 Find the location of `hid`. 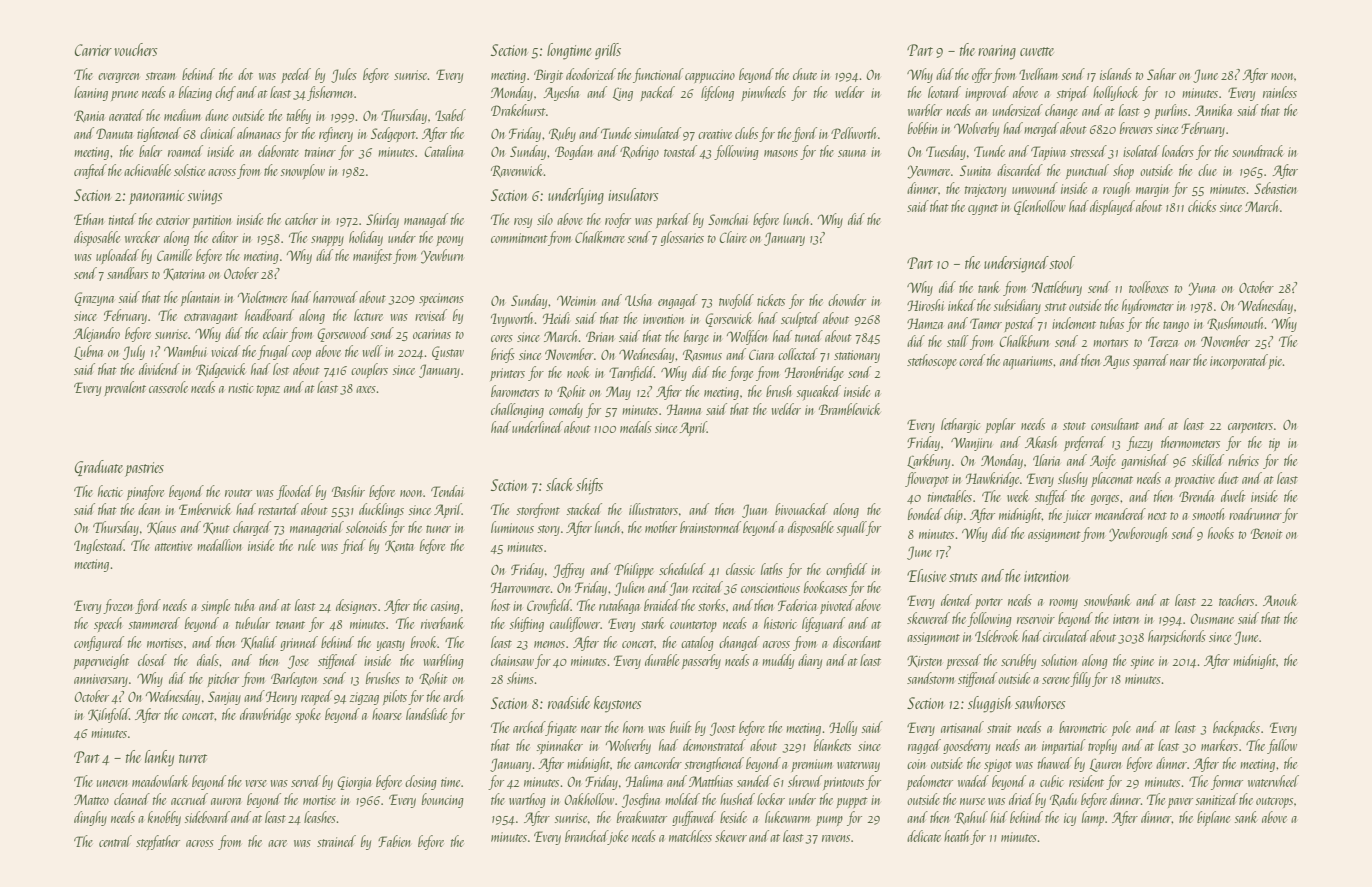

hid is located at coordinates (999, 817).
